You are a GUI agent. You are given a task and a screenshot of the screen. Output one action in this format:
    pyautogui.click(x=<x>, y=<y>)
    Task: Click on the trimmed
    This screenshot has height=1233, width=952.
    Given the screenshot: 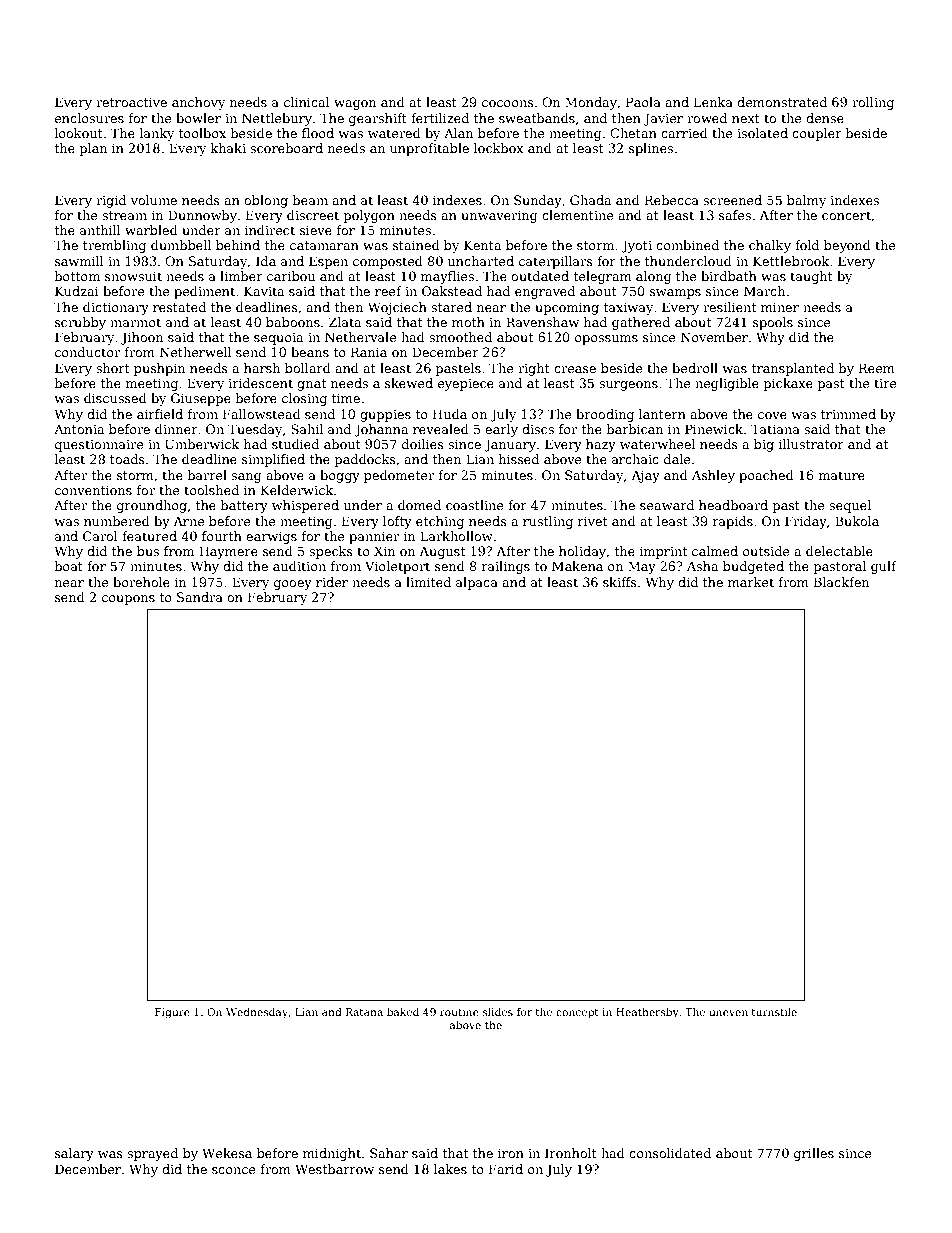 What is the action you would take?
    pyautogui.click(x=848, y=414)
